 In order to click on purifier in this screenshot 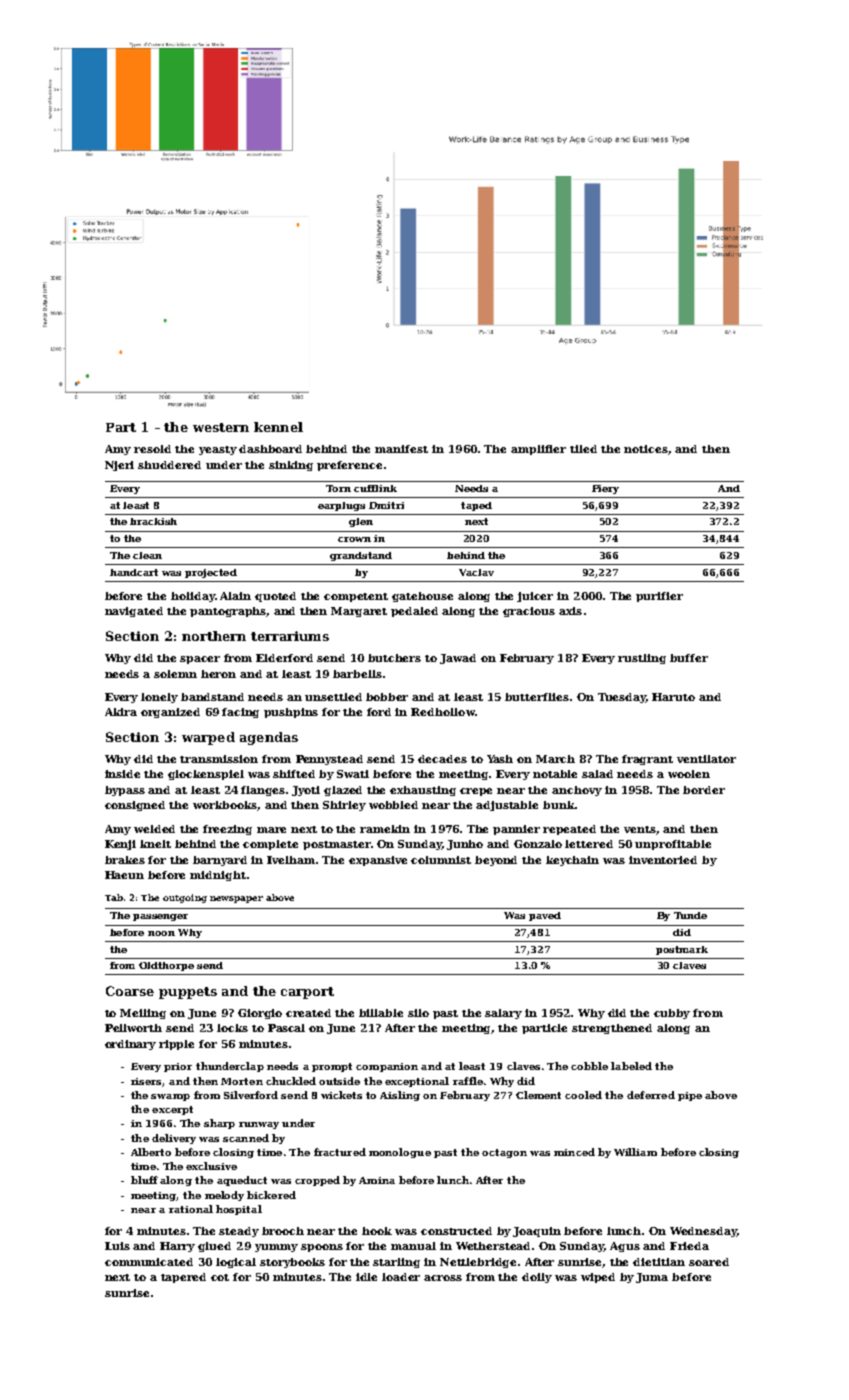, I will do `click(659, 597)`.
